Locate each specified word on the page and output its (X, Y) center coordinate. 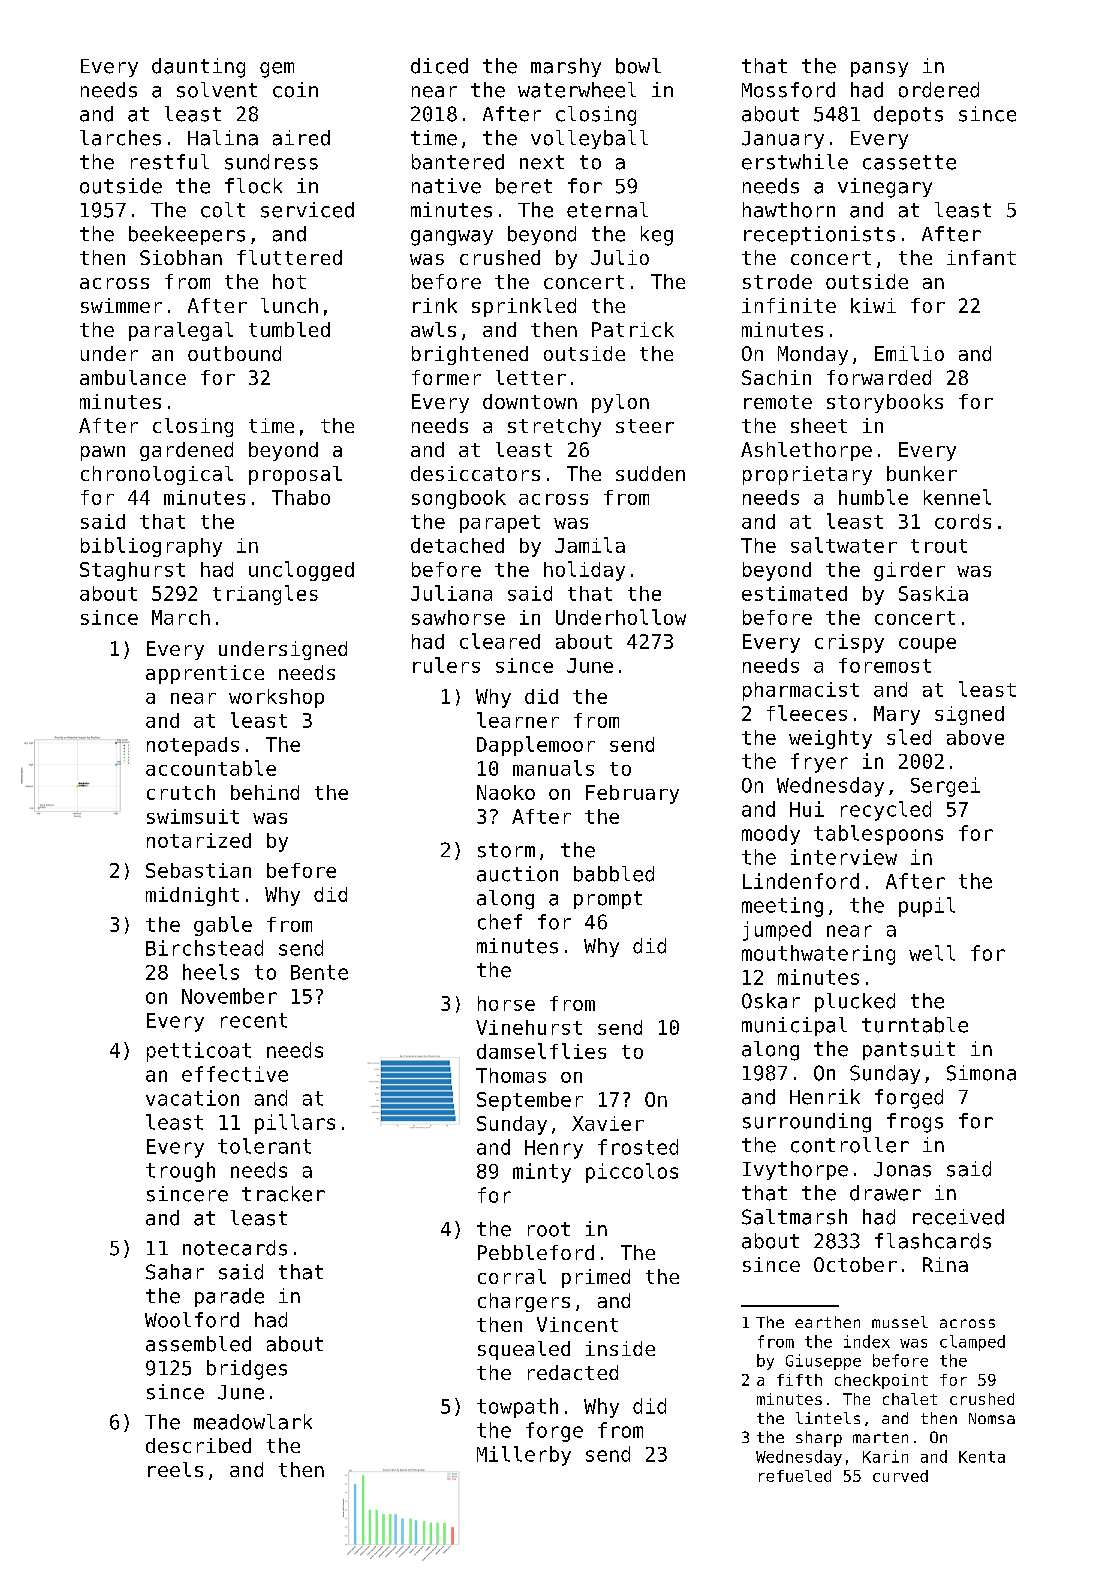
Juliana (451, 593)
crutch (181, 792)
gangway (452, 238)
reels (175, 1469)
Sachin (776, 377)
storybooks (885, 403)
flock (253, 186)
